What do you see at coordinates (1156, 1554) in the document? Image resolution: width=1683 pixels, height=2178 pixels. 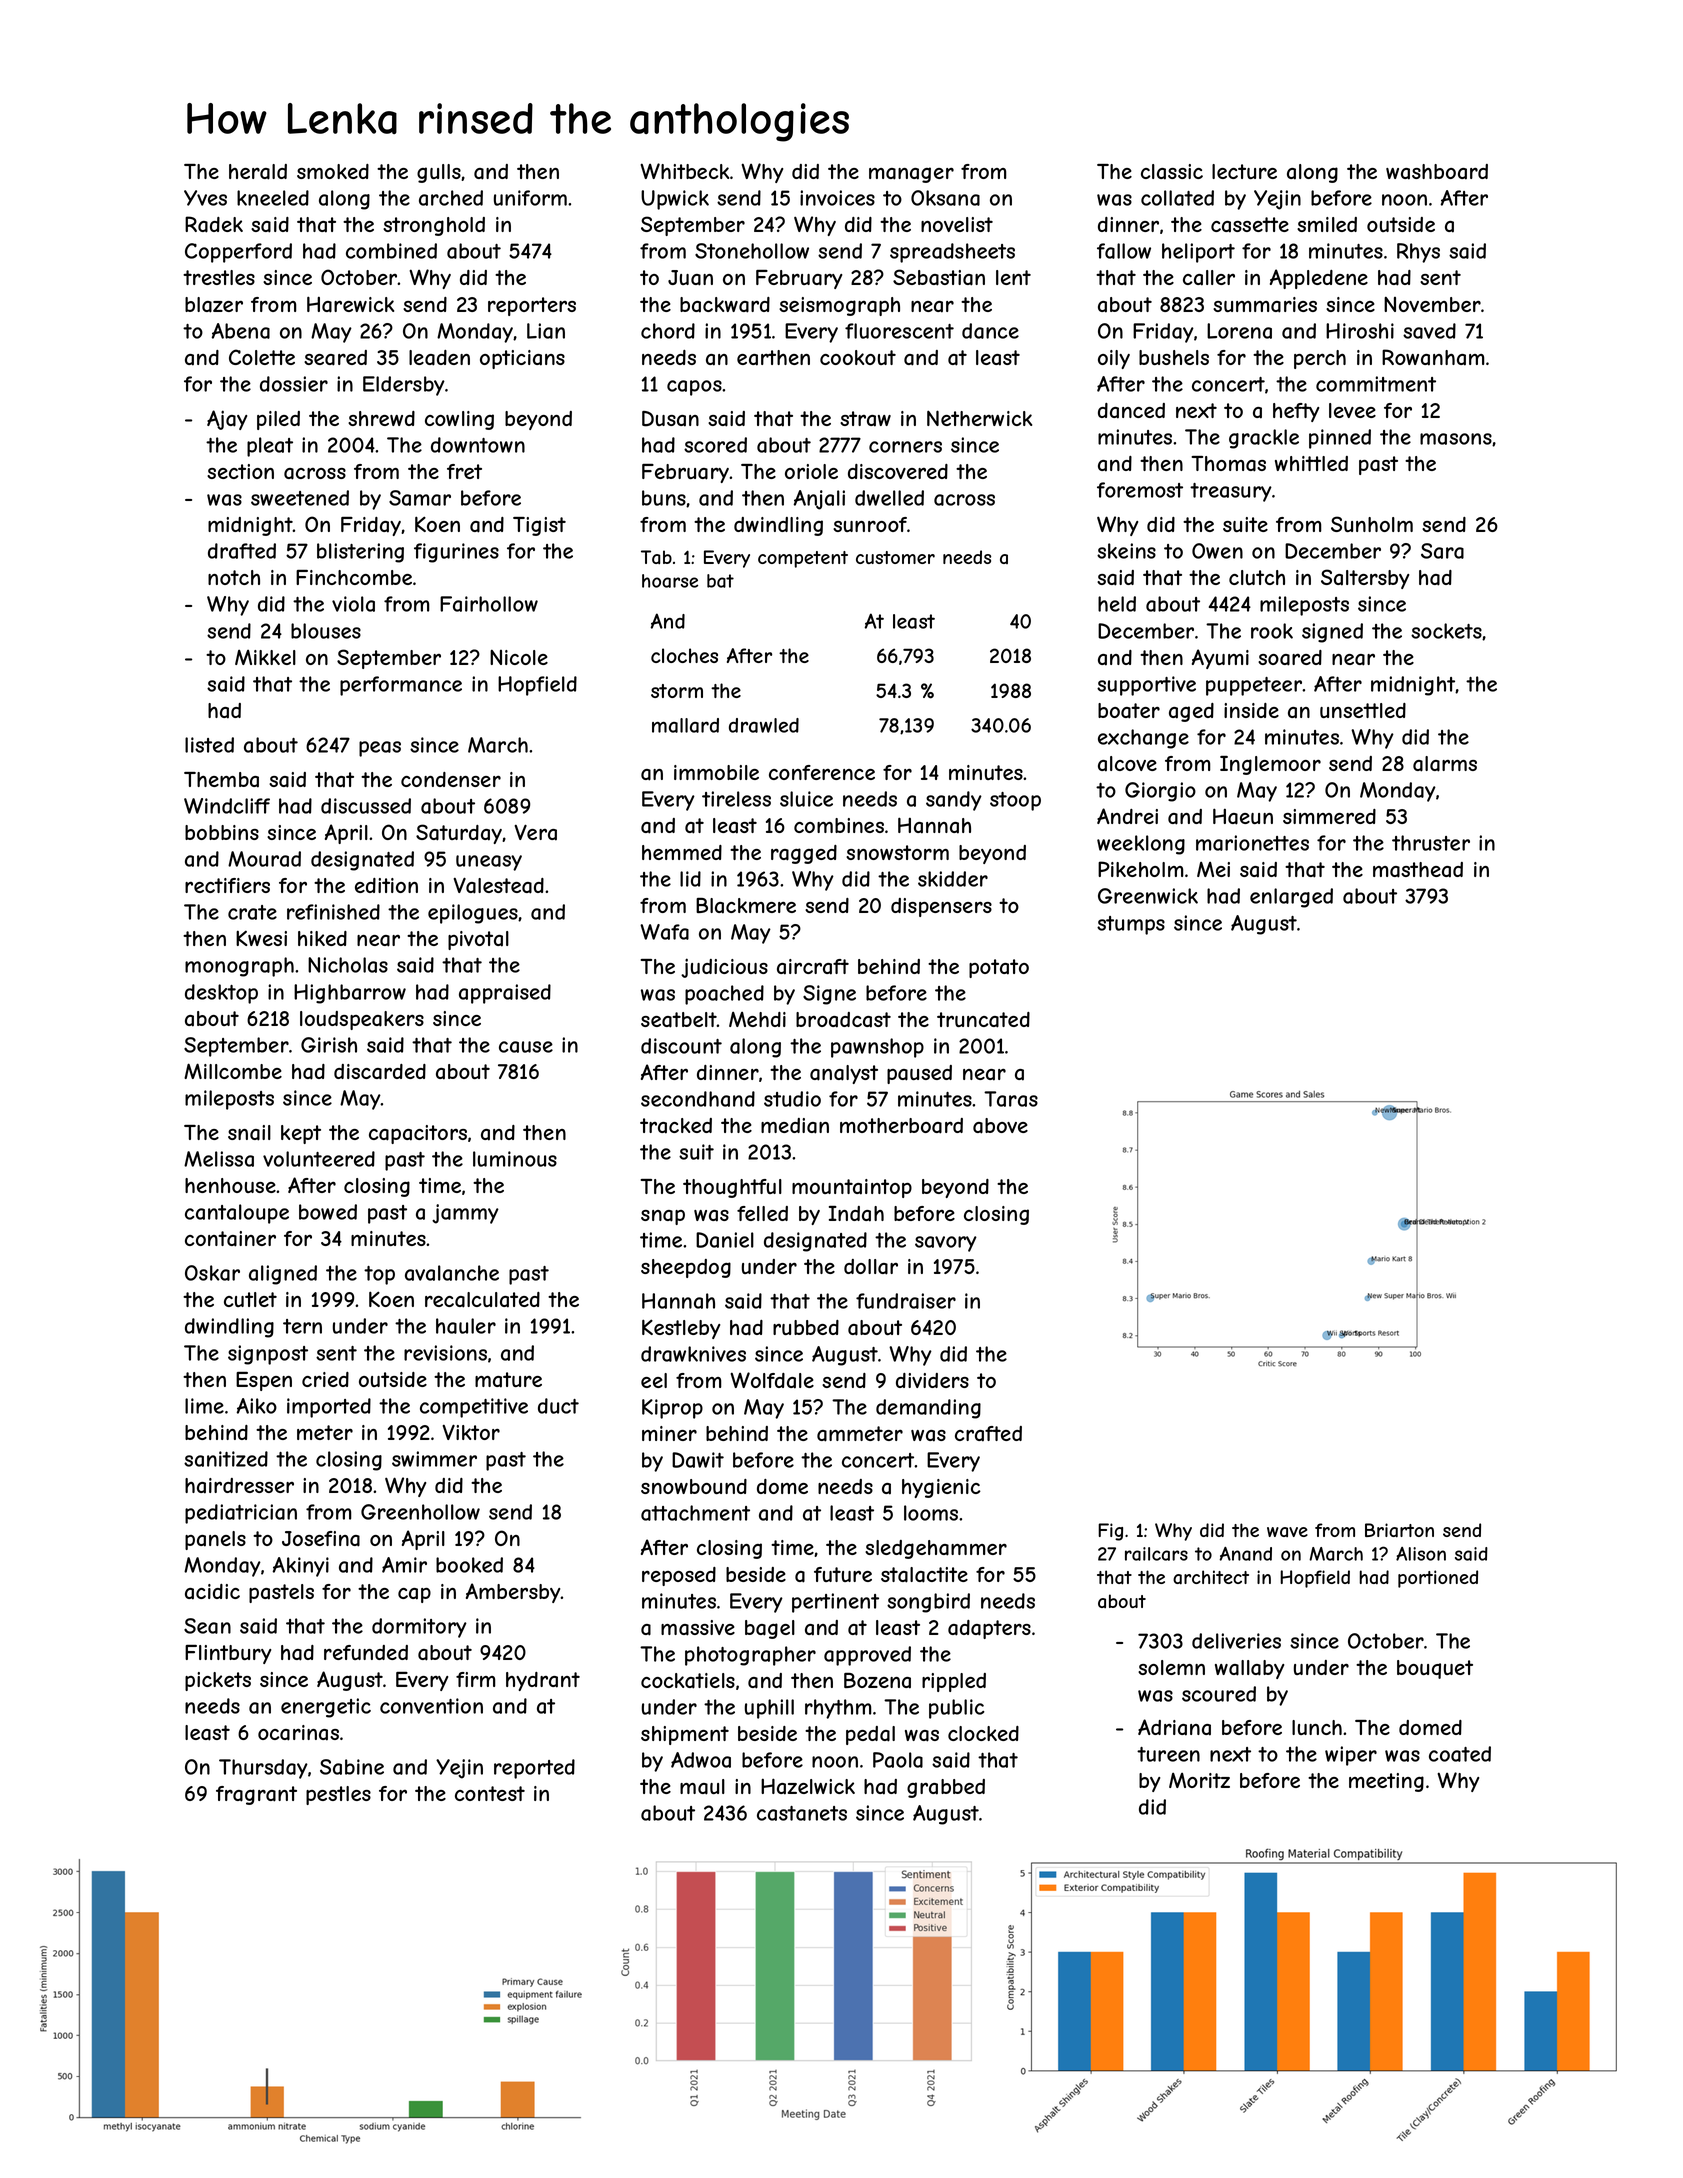 I see `railcars` at bounding box center [1156, 1554].
